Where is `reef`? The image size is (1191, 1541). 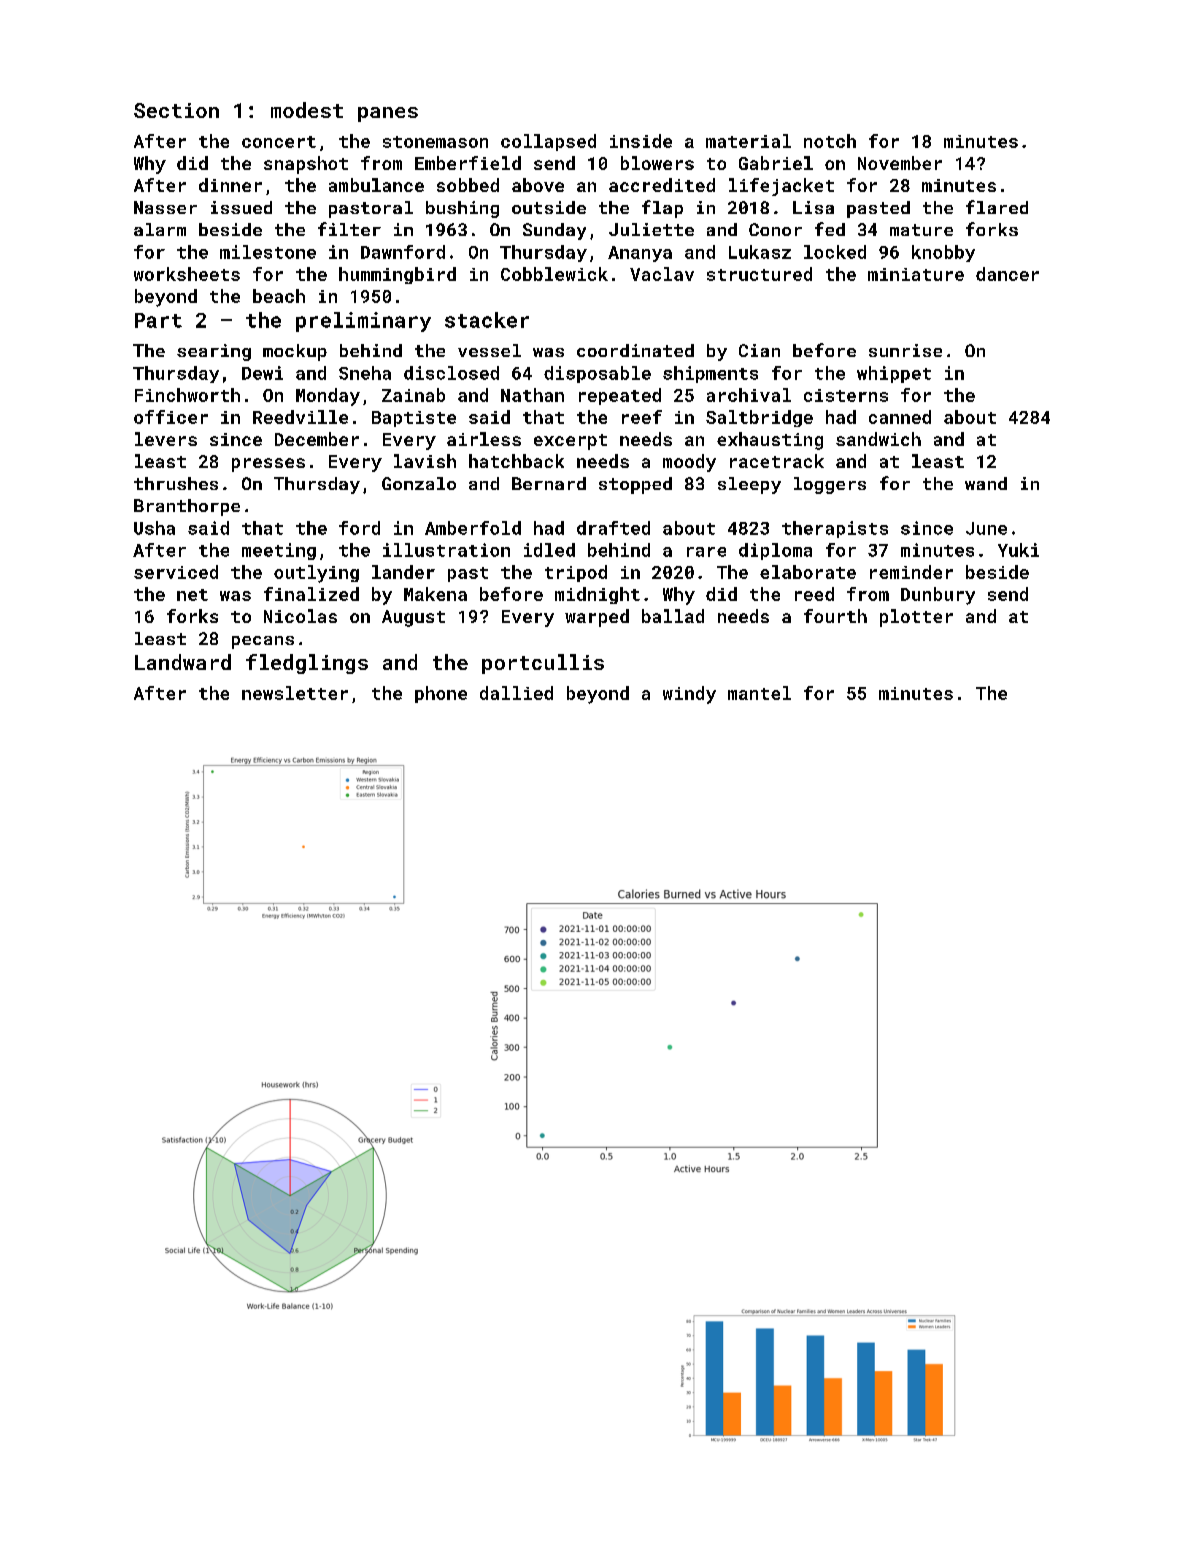 reef is located at coordinates (642, 417).
